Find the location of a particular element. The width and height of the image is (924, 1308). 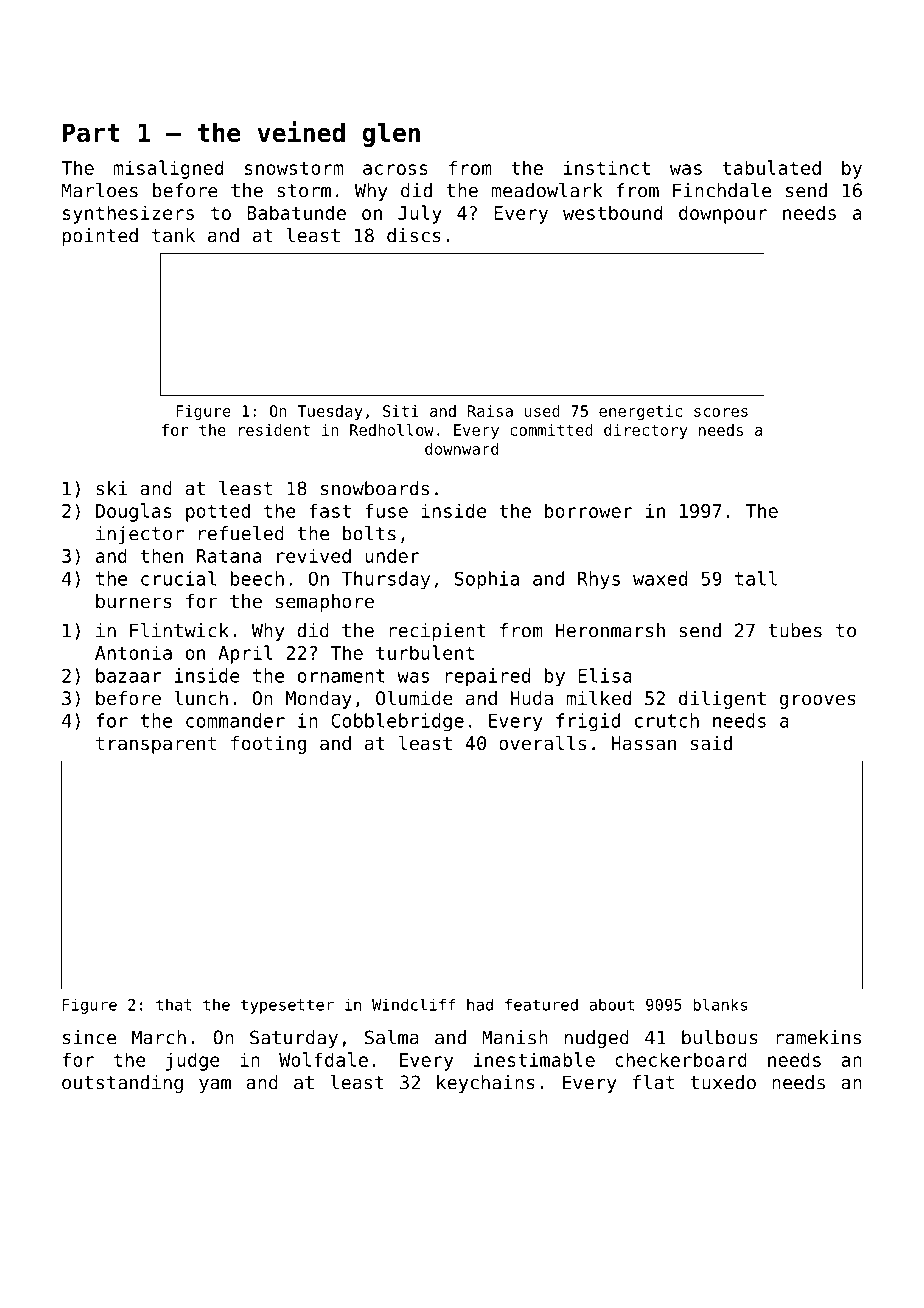

ski is located at coordinates (111, 488).
